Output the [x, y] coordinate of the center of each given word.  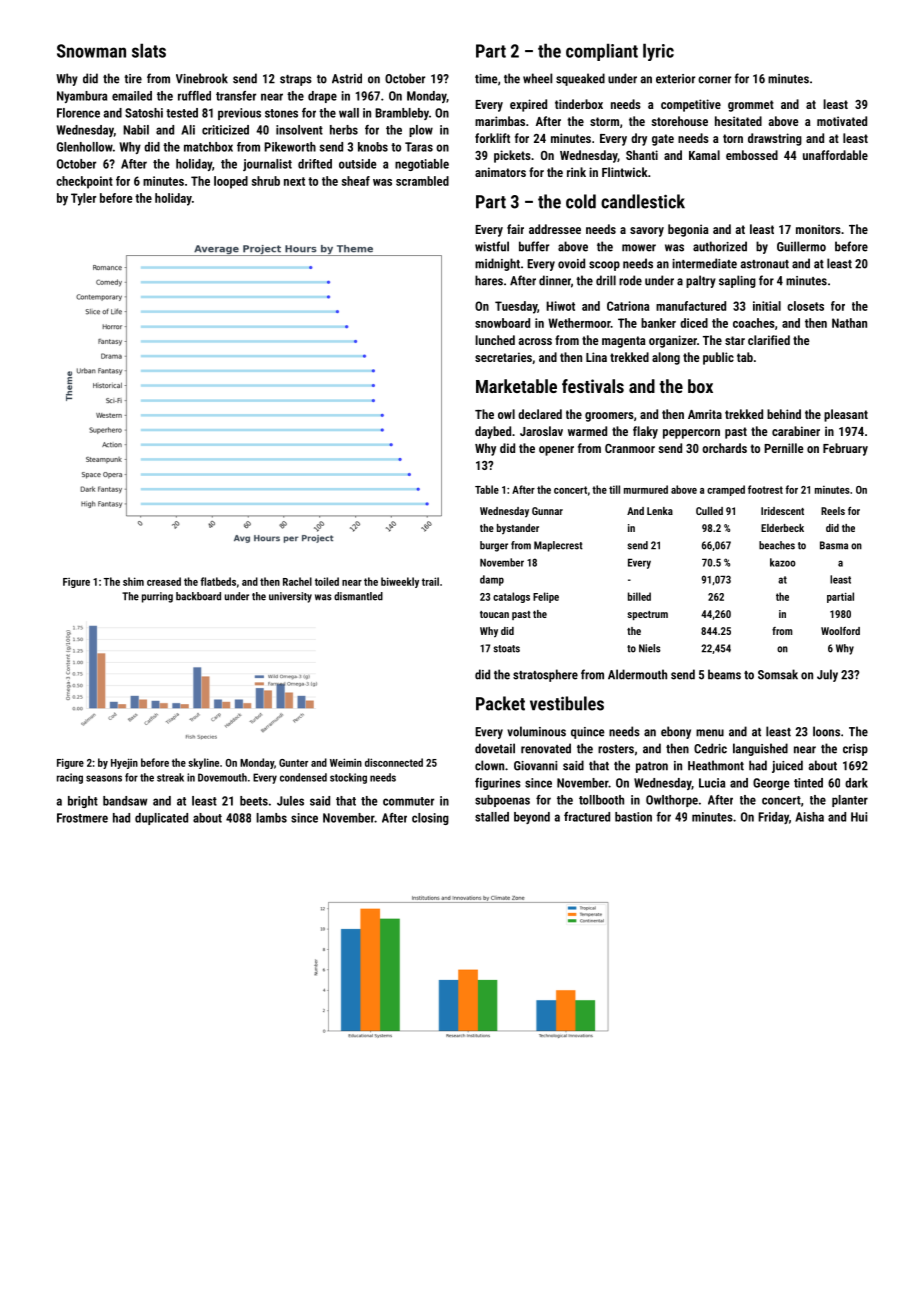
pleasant [846, 415]
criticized [225, 130]
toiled [327, 581]
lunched [495, 340]
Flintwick [625, 172]
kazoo [783, 562]
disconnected [394, 762]
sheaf [356, 181]
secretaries [503, 357]
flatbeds [218, 581]
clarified [769, 340]
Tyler [83, 199]
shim [133, 581]
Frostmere [82, 818]
